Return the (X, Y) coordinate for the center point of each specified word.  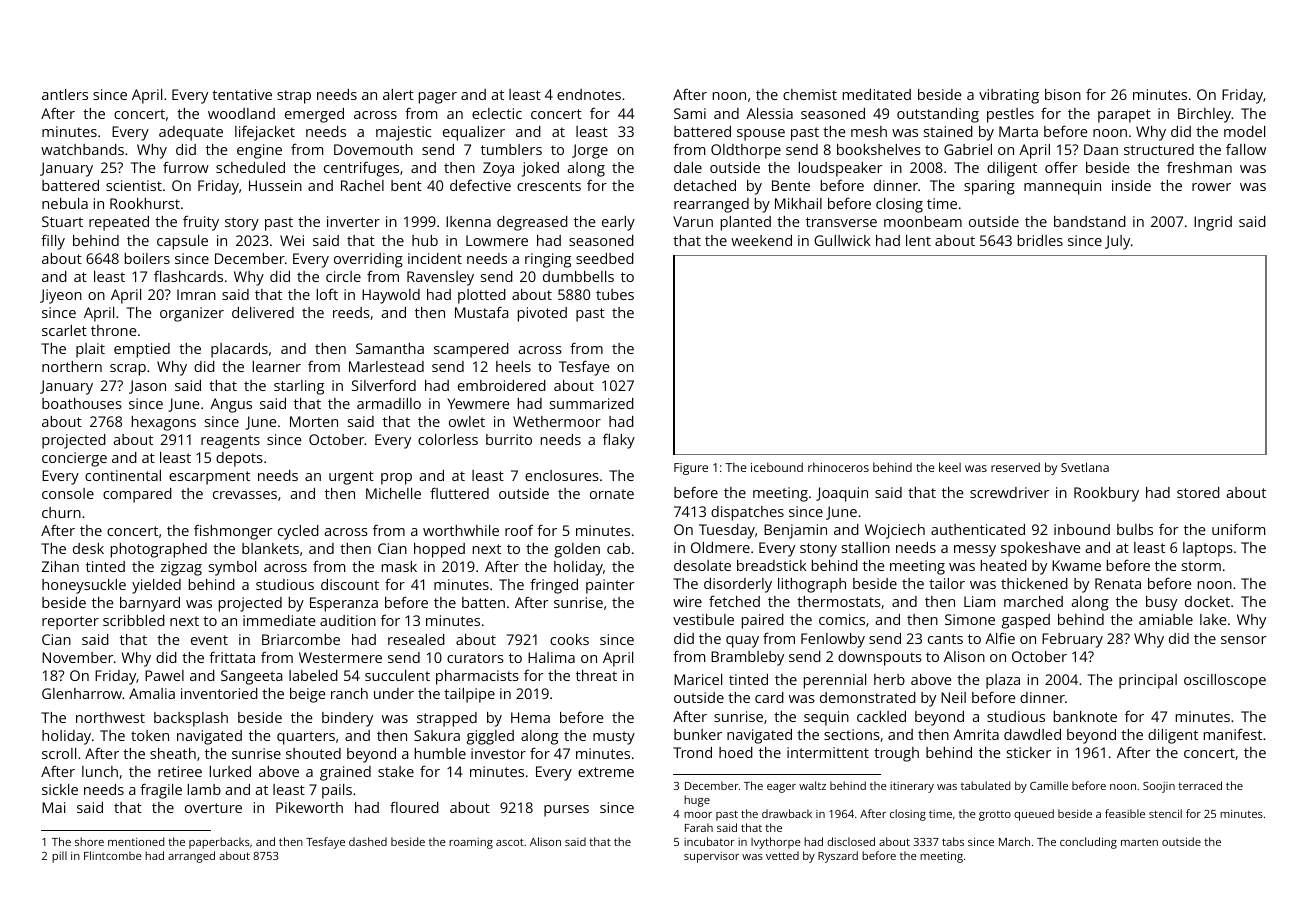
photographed (159, 550)
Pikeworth (309, 807)
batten (483, 602)
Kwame (1076, 565)
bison (1063, 94)
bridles (1040, 240)
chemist (810, 94)
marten (1139, 842)
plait (90, 350)
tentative (242, 94)
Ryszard (838, 857)
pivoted (542, 314)
